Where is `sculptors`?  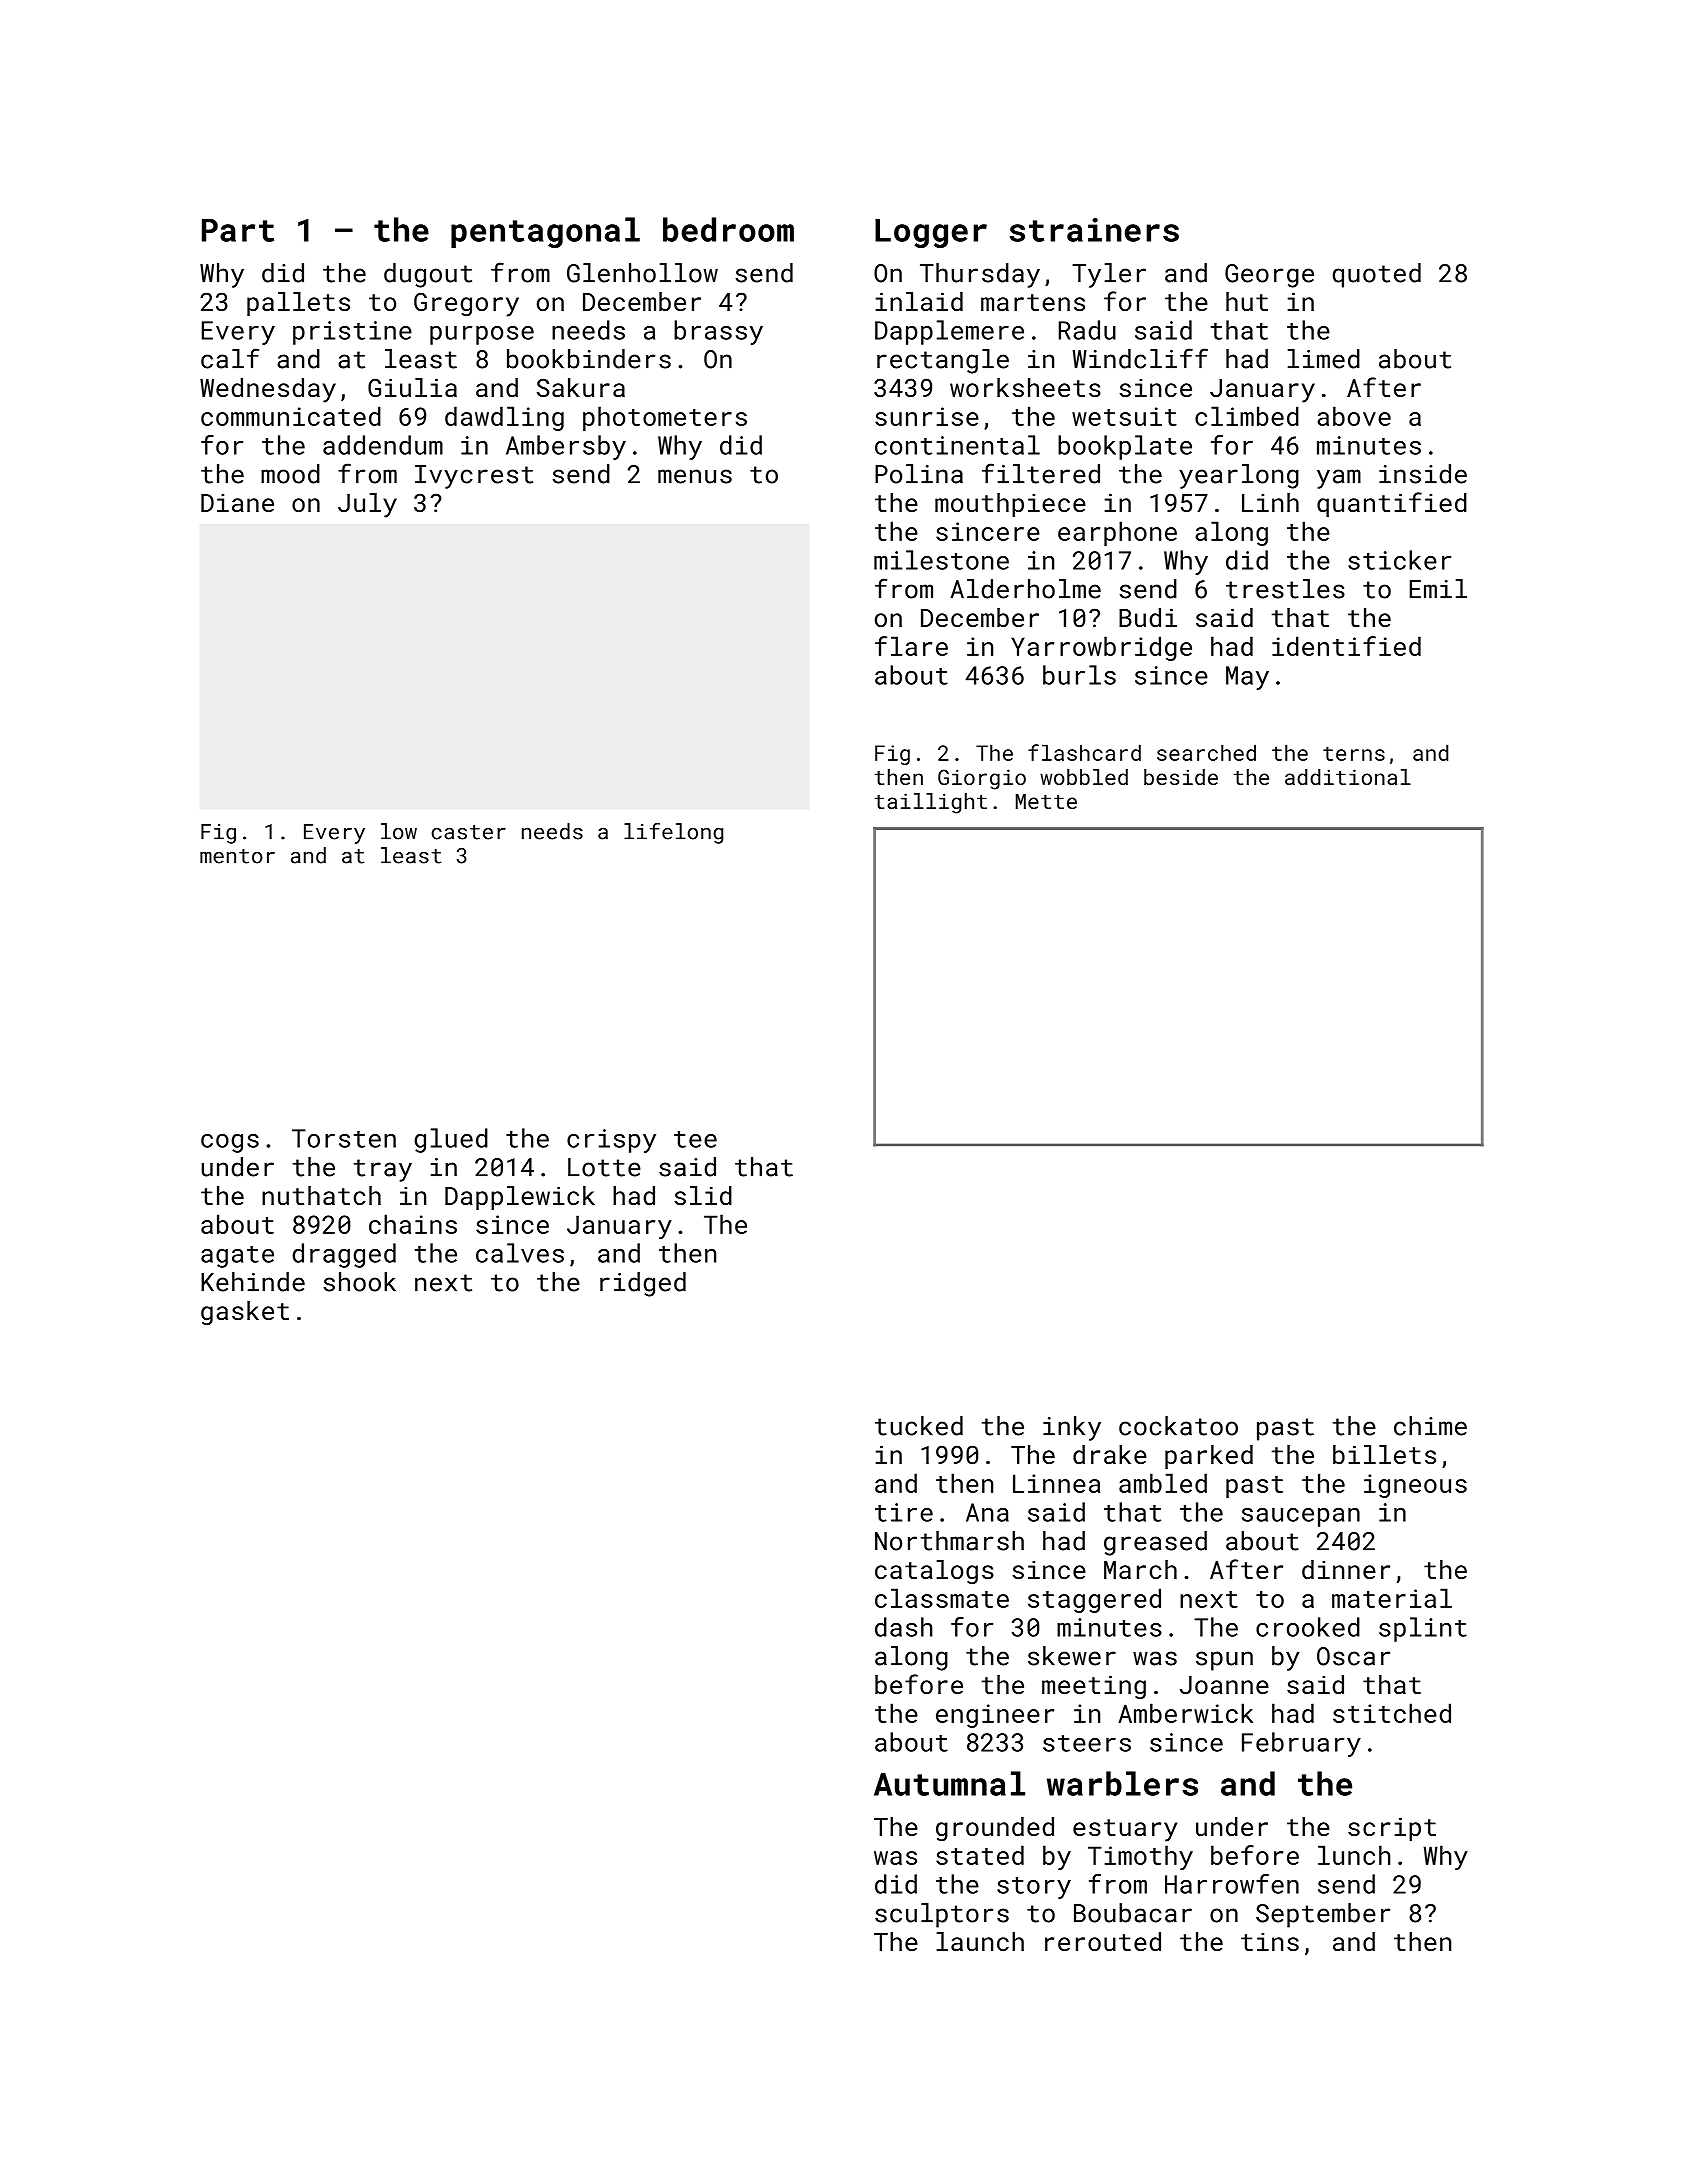 sculptors is located at coordinates (942, 1915).
